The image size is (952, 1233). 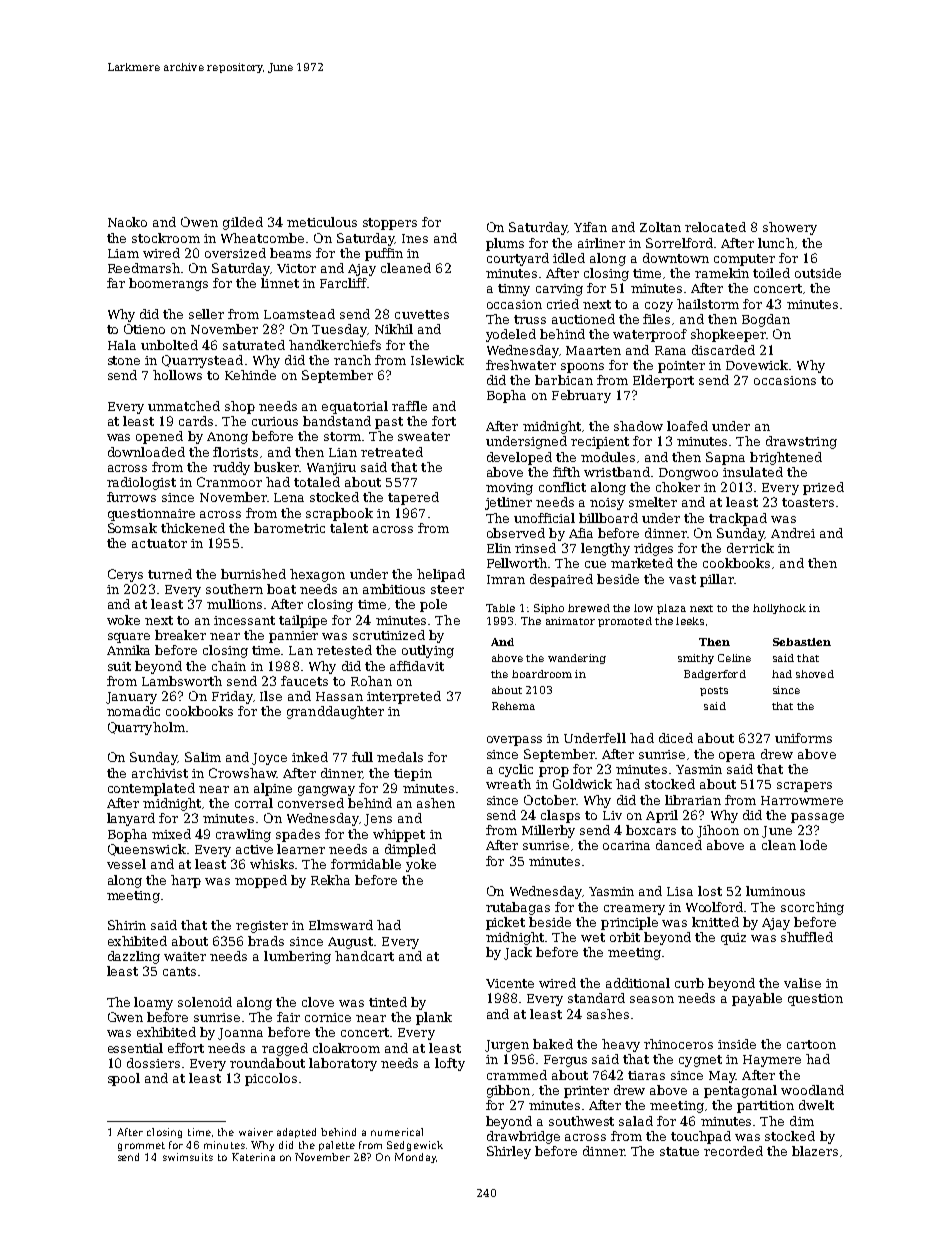 What do you see at coordinates (253, 1157) in the page?
I see `Katerina` at bounding box center [253, 1157].
